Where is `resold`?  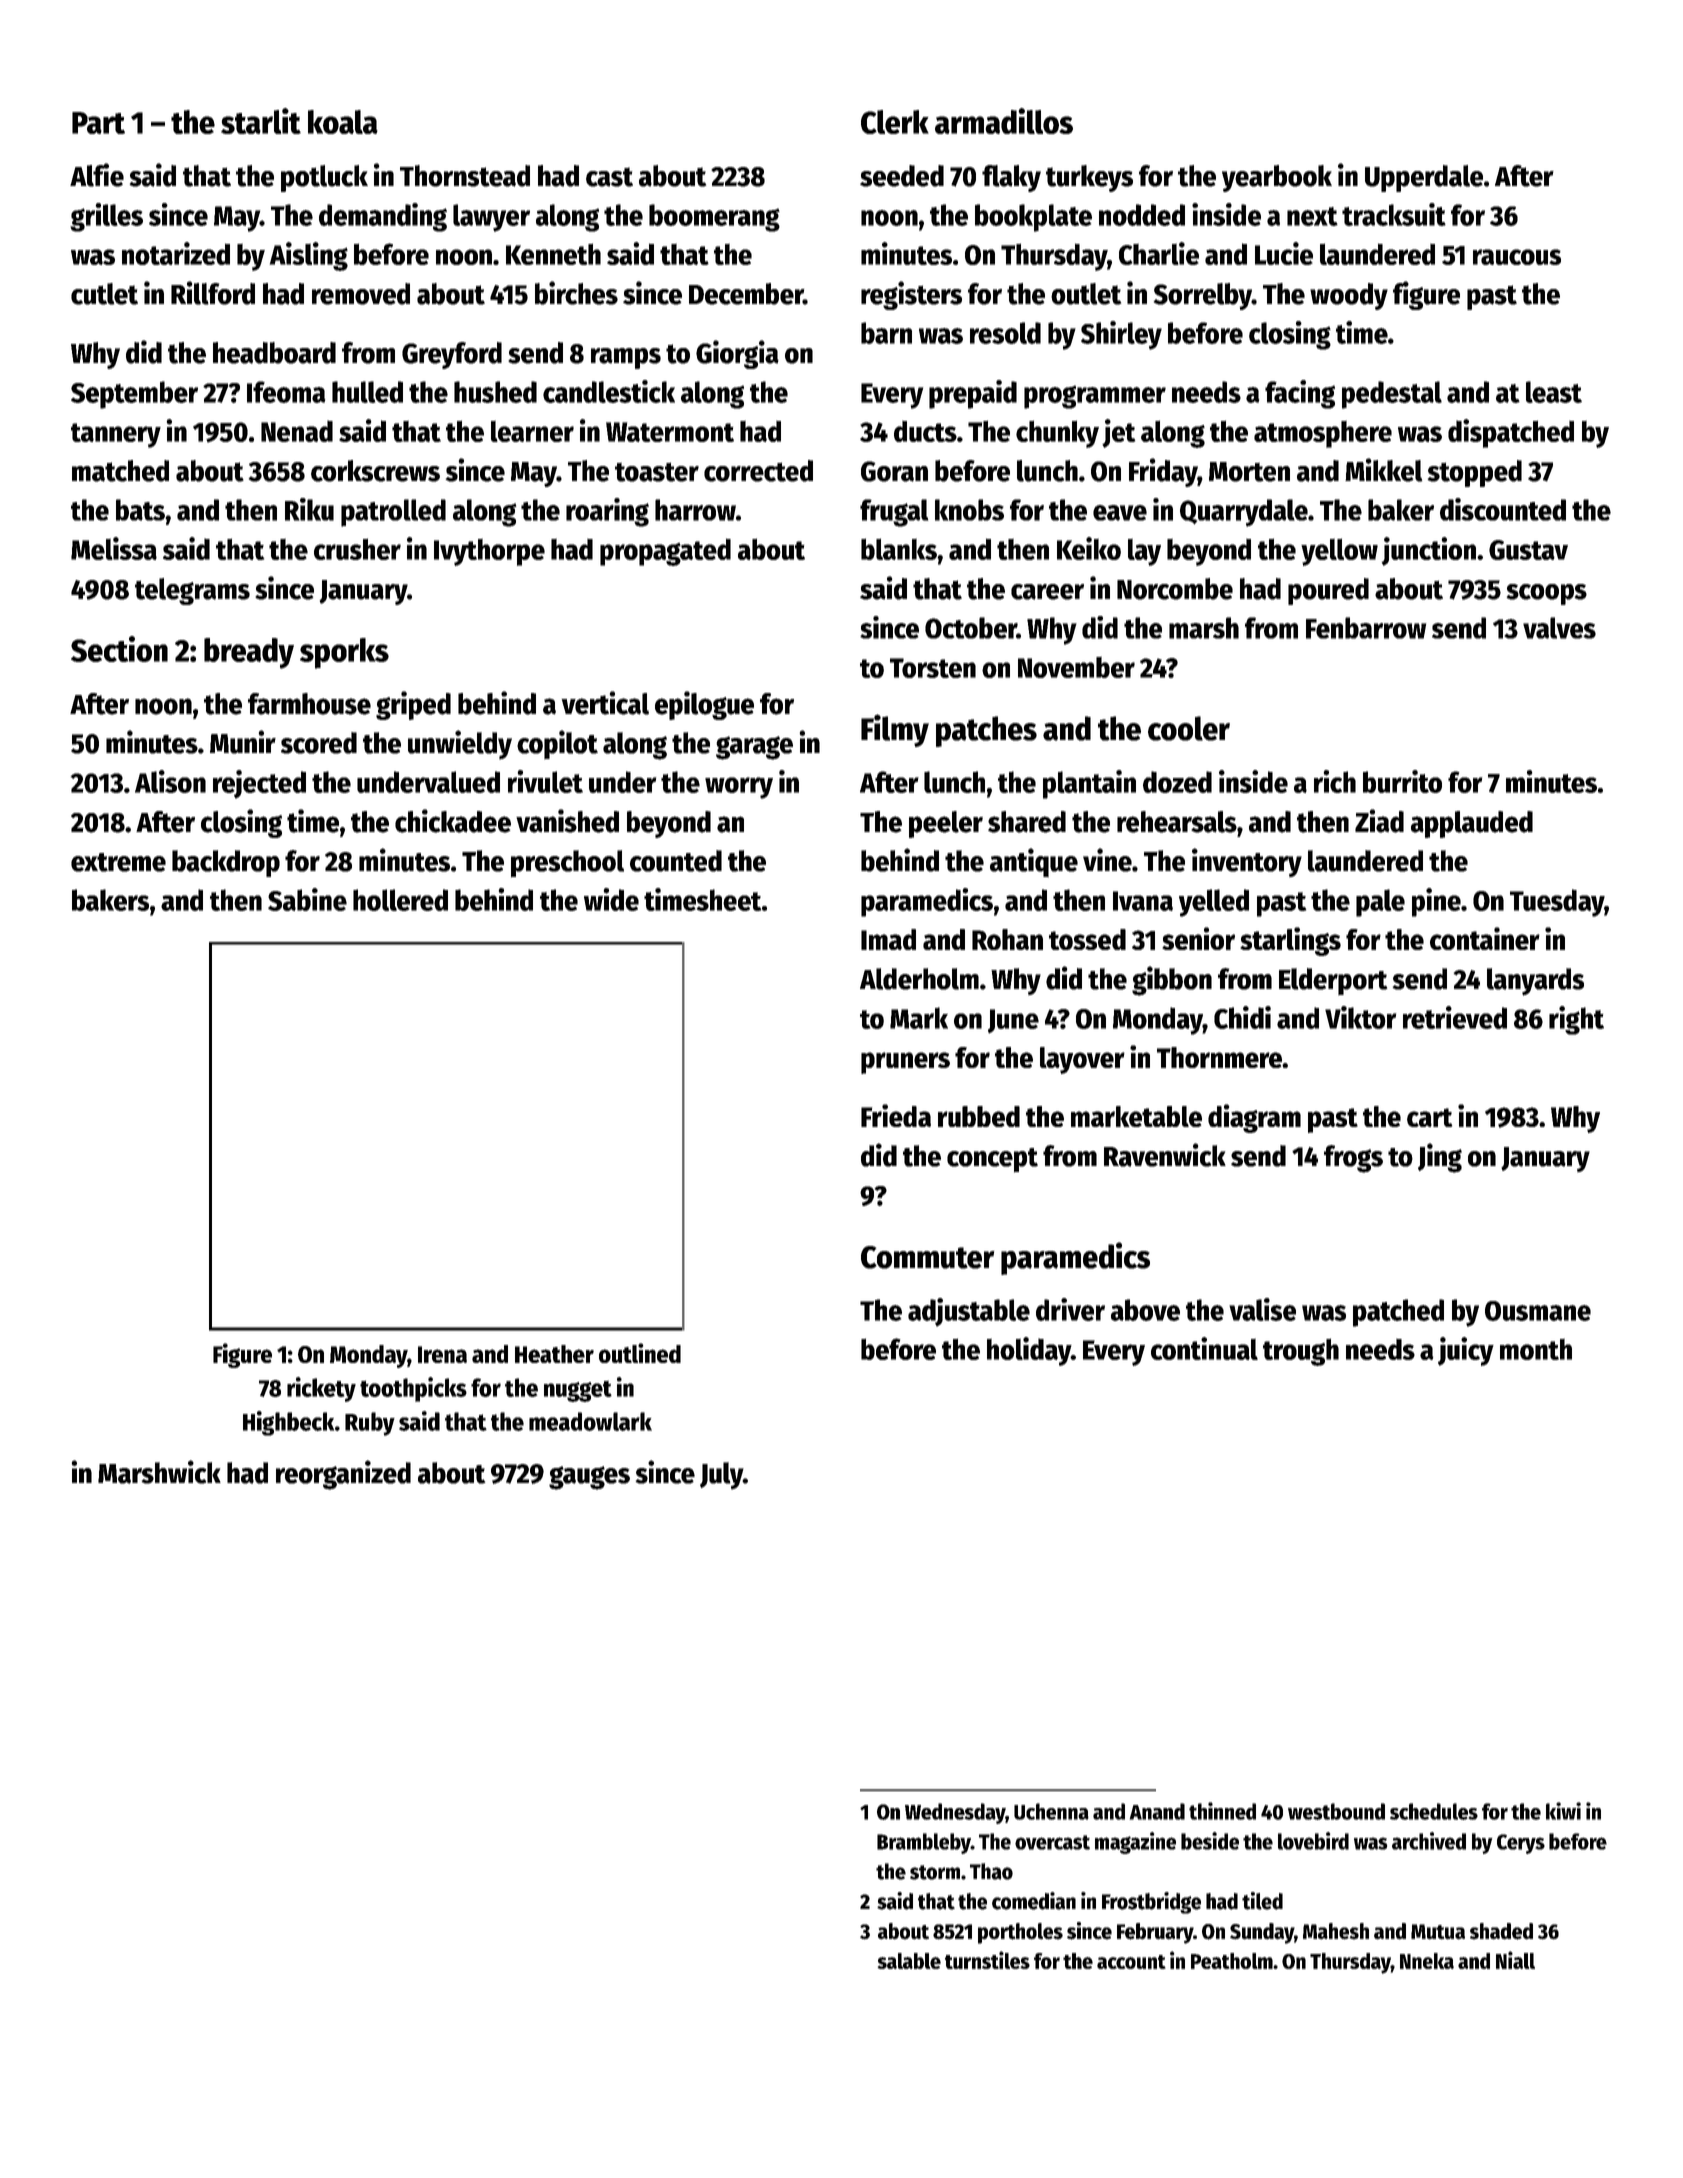 resold is located at coordinates (1005, 333).
